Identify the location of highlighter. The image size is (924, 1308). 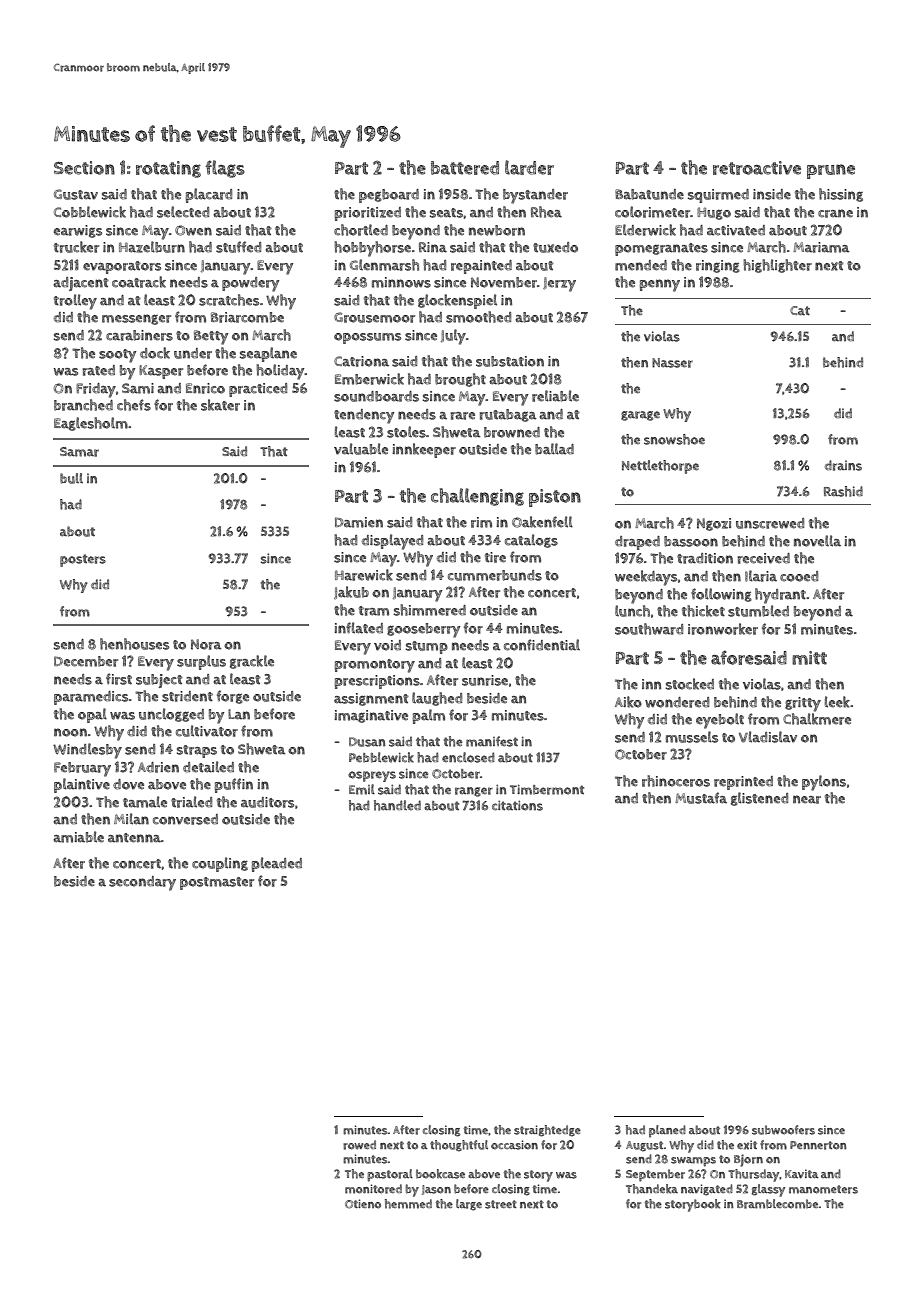
(777, 266).
